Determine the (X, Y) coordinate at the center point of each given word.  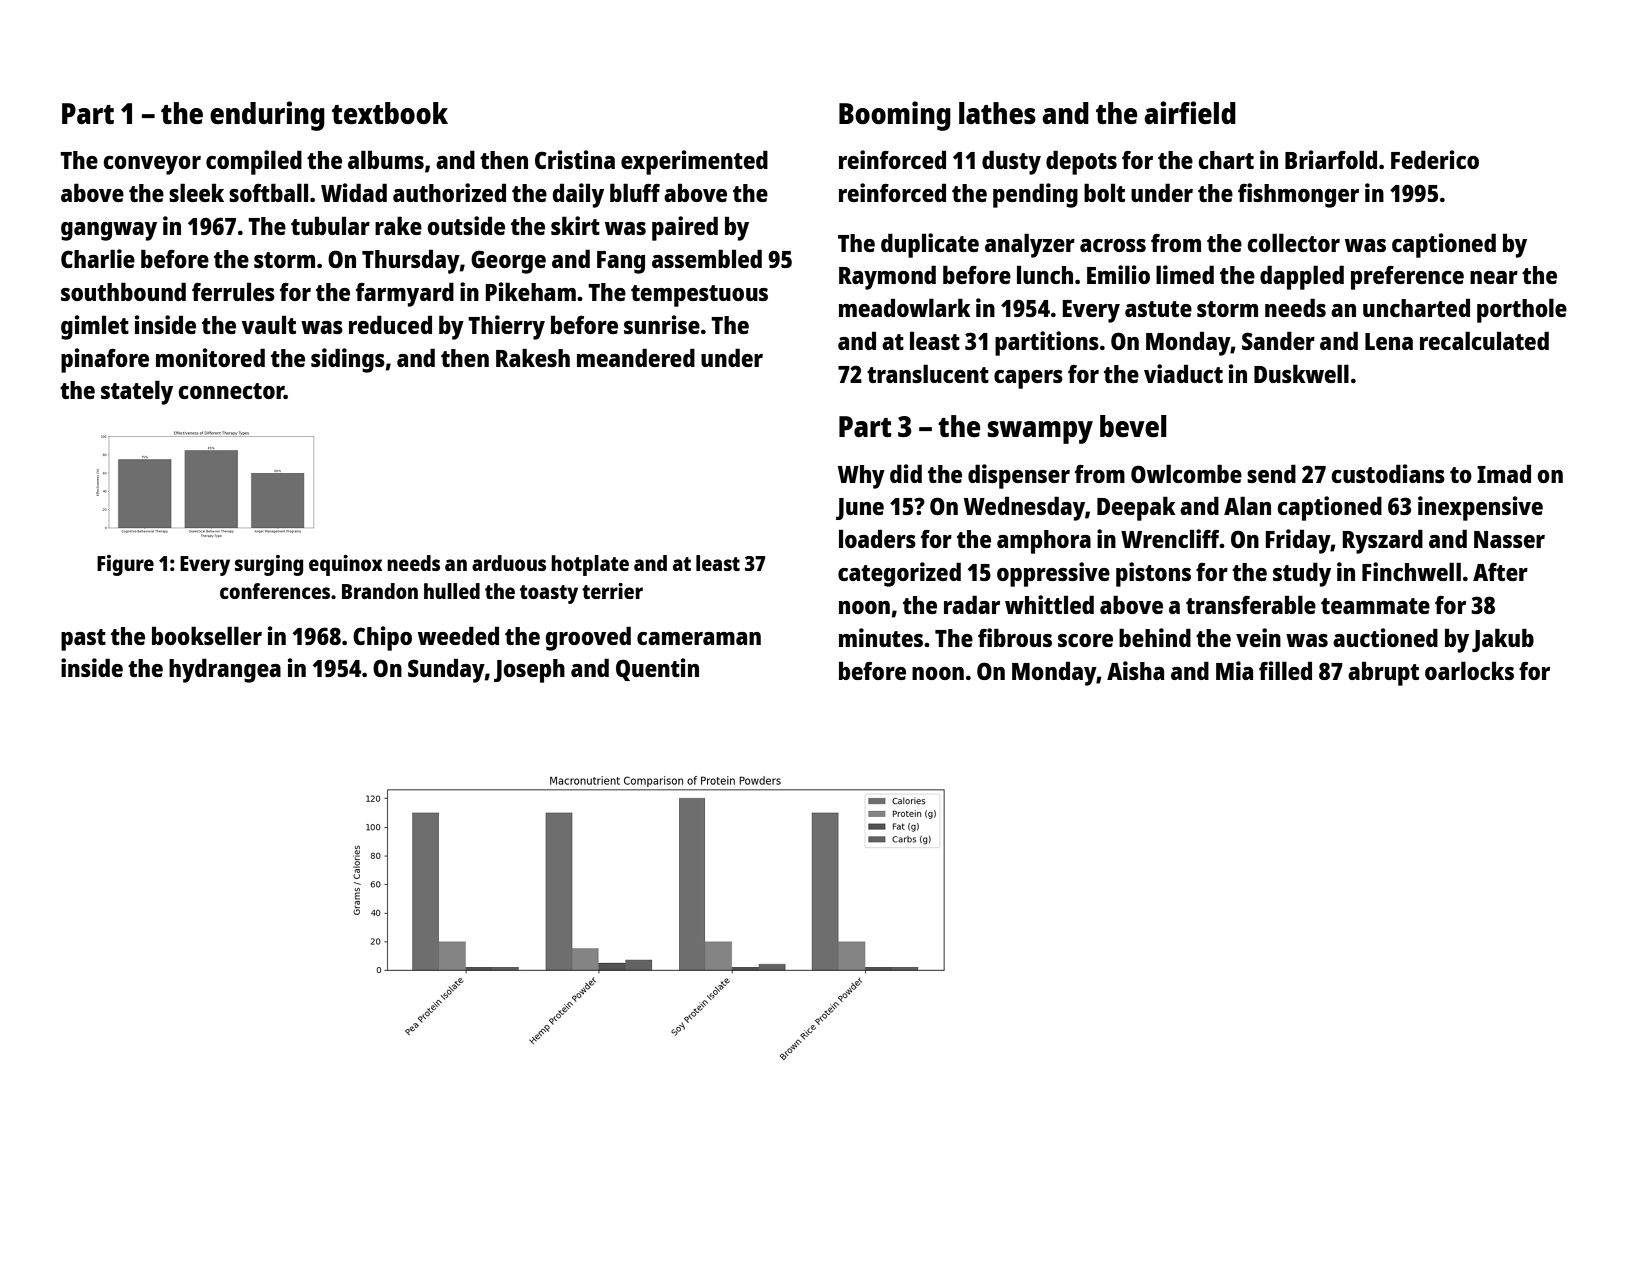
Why (861, 477)
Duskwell (1301, 373)
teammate (1375, 606)
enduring (267, 116)
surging (269, 565)
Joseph (529, 671)
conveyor (152, 165)
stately (137, 392)
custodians (1388, 473)
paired (685, 228)
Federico (1435, 159)
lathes (997, 113)
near (1494, 277)
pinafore (105, 360)
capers (1028, 379)
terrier (612, 591)
